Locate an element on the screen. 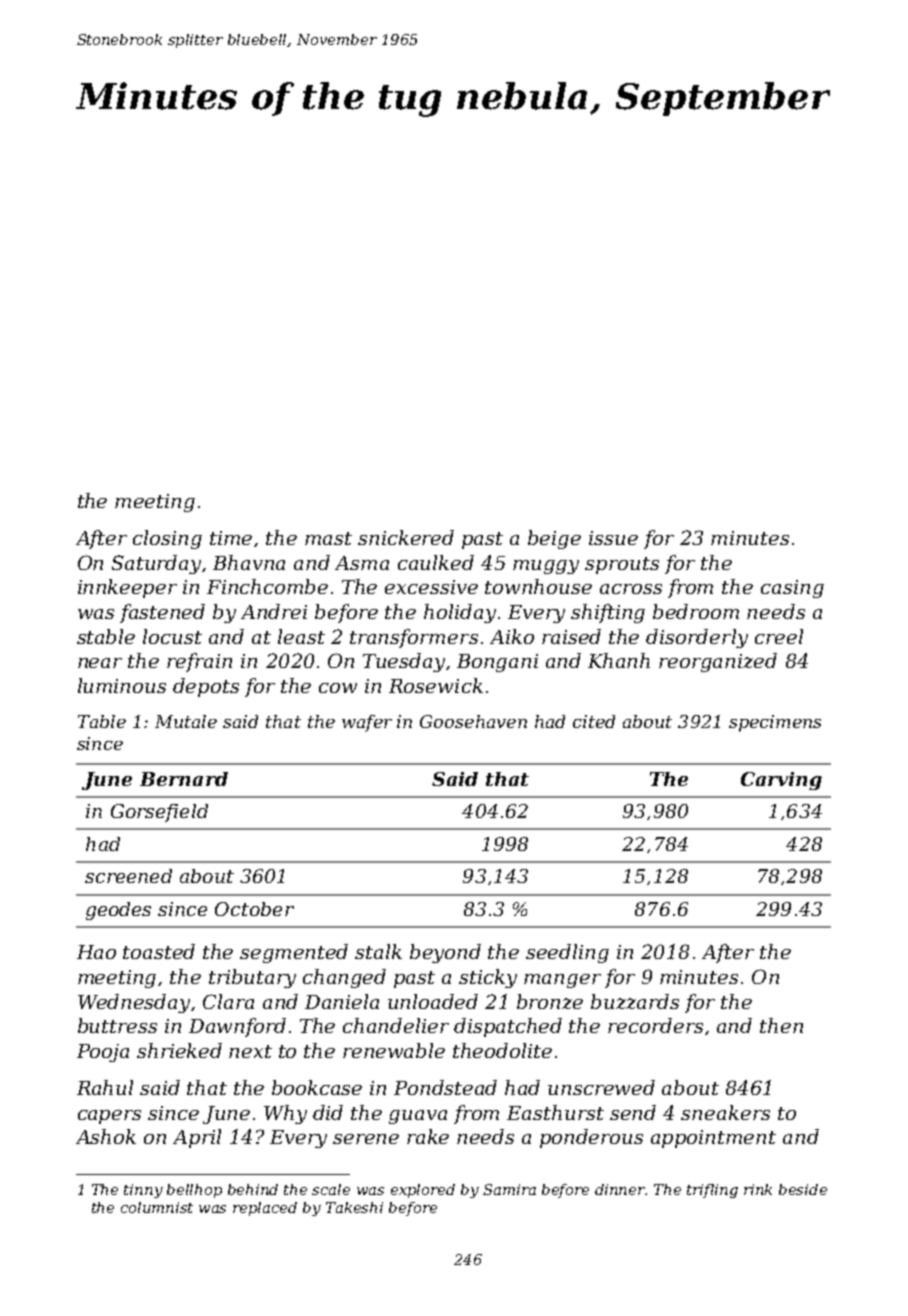 The width and height of the screenshot is (908, 1316). time is located at coordinates (231, 538).
